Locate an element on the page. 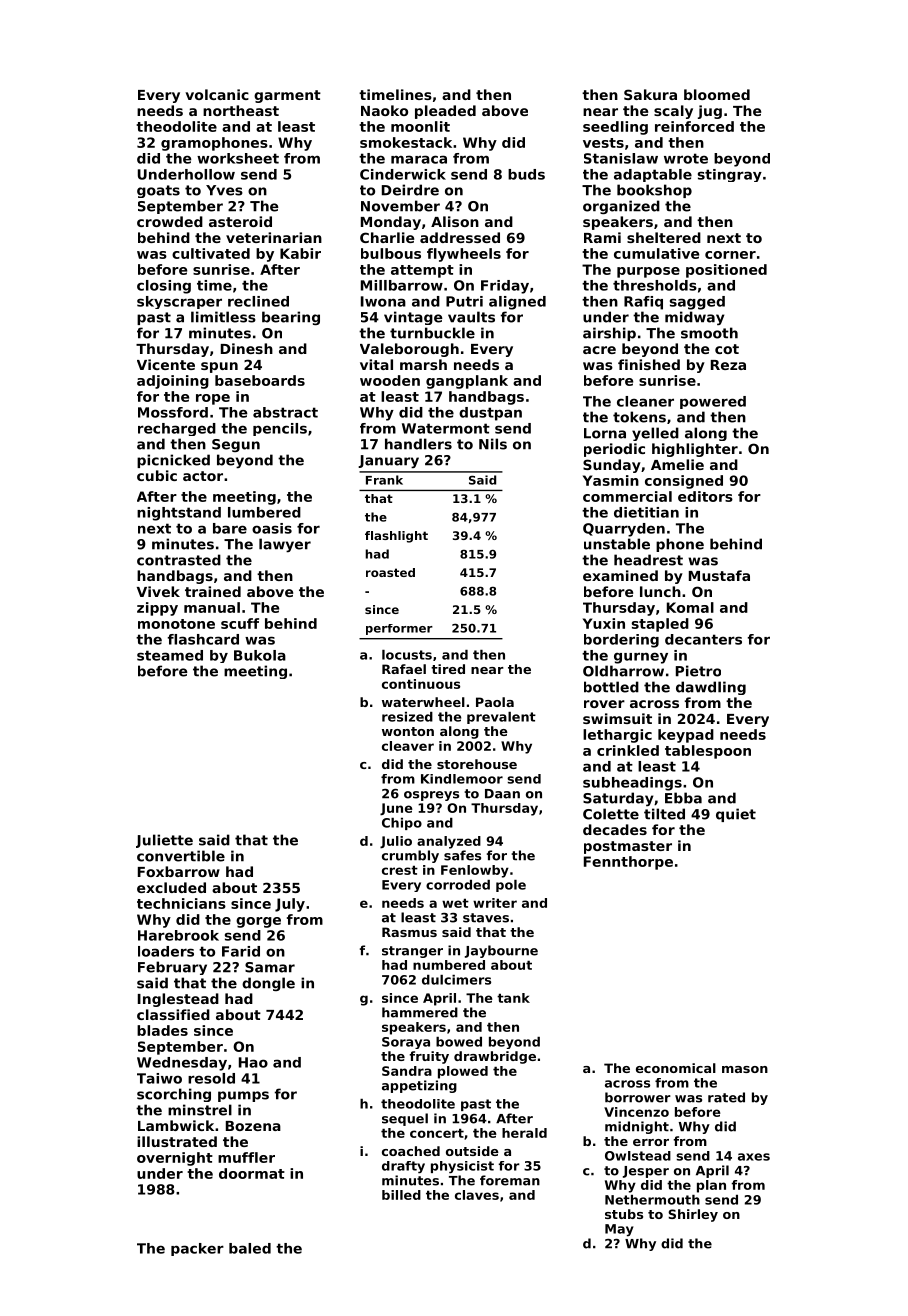 The width and height of the document is (908, 1316). Bukola is located at coordinates (260, 655).
